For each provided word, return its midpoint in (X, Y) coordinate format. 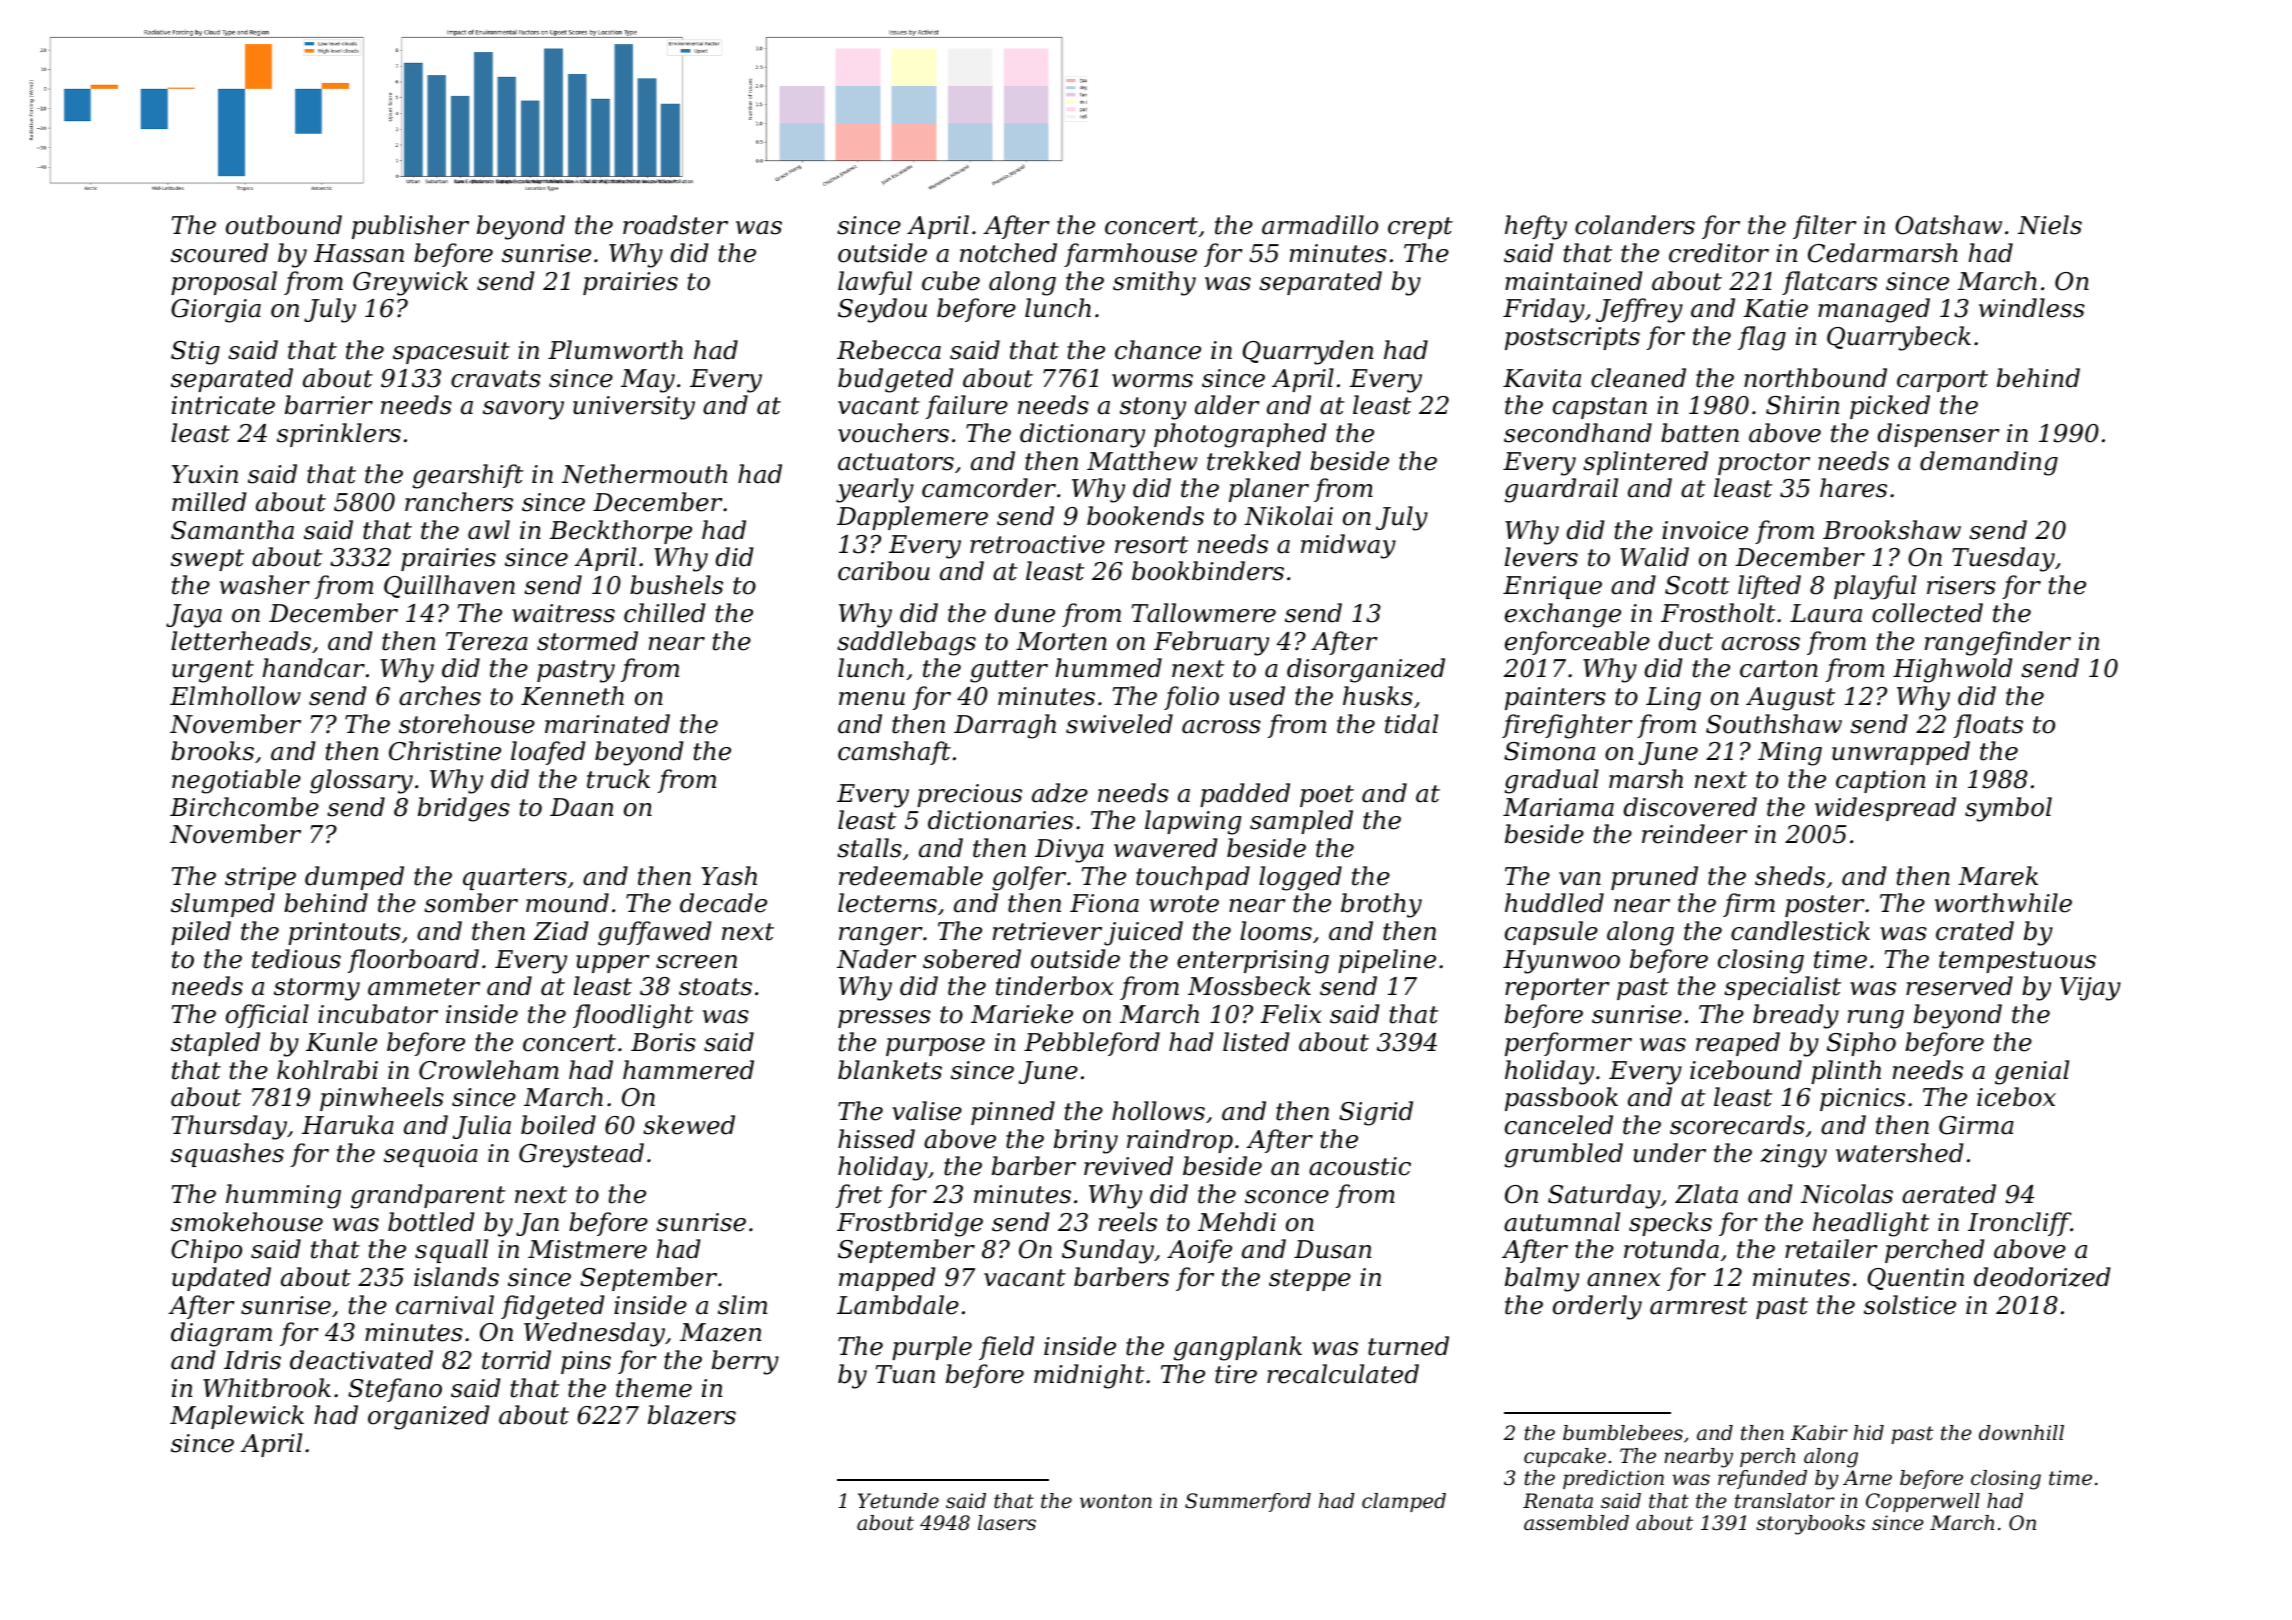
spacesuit (451, 352)
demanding (1989, 463)
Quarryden (1308, 352)
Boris (663, 1042)
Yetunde (898, 1501)
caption (1880, 781)
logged (1300, 878)
